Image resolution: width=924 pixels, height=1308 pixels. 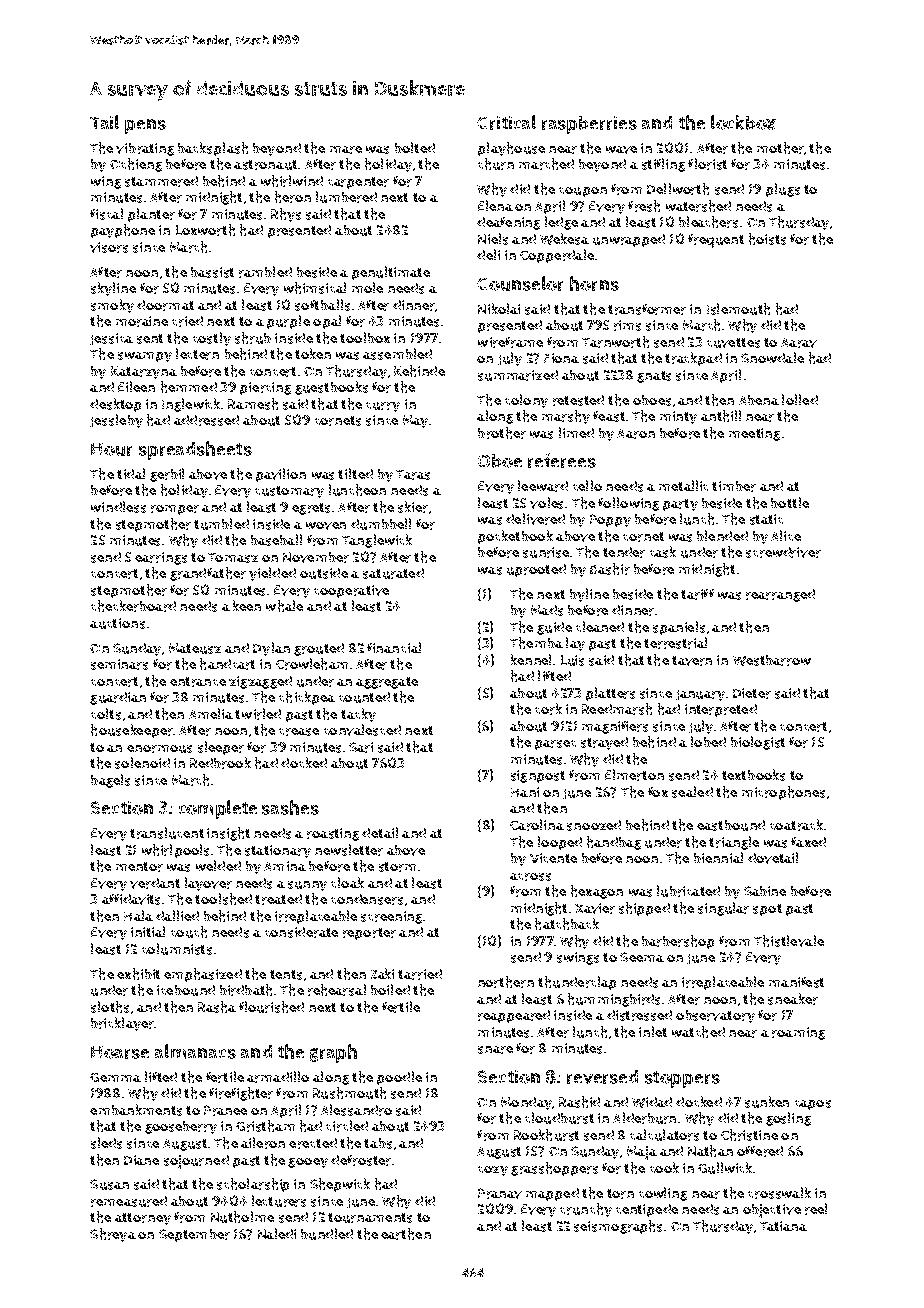 I want to click on biologist, so click(x=758, y=743).
